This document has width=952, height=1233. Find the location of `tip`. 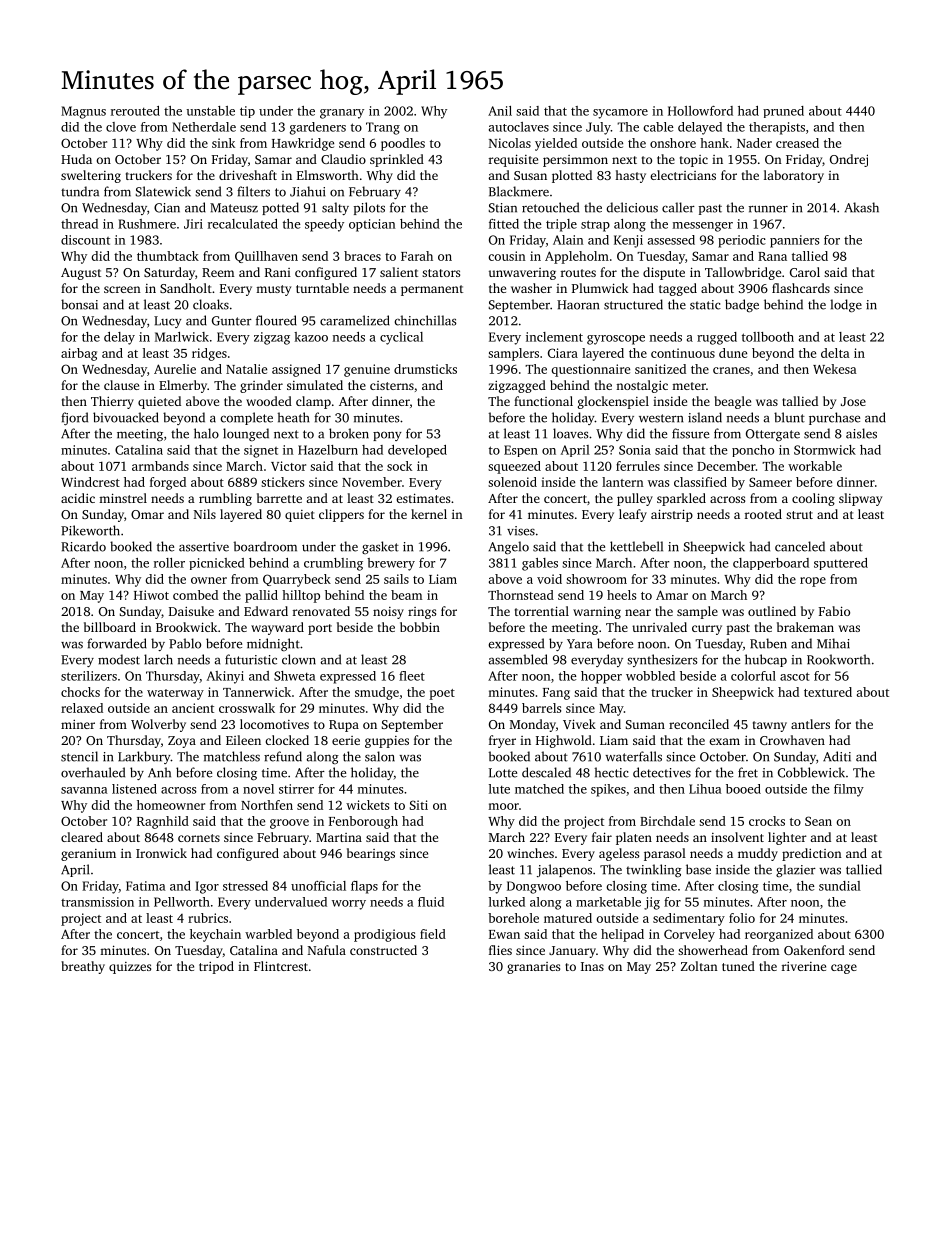

tip is located at coordinates (247, 112).
